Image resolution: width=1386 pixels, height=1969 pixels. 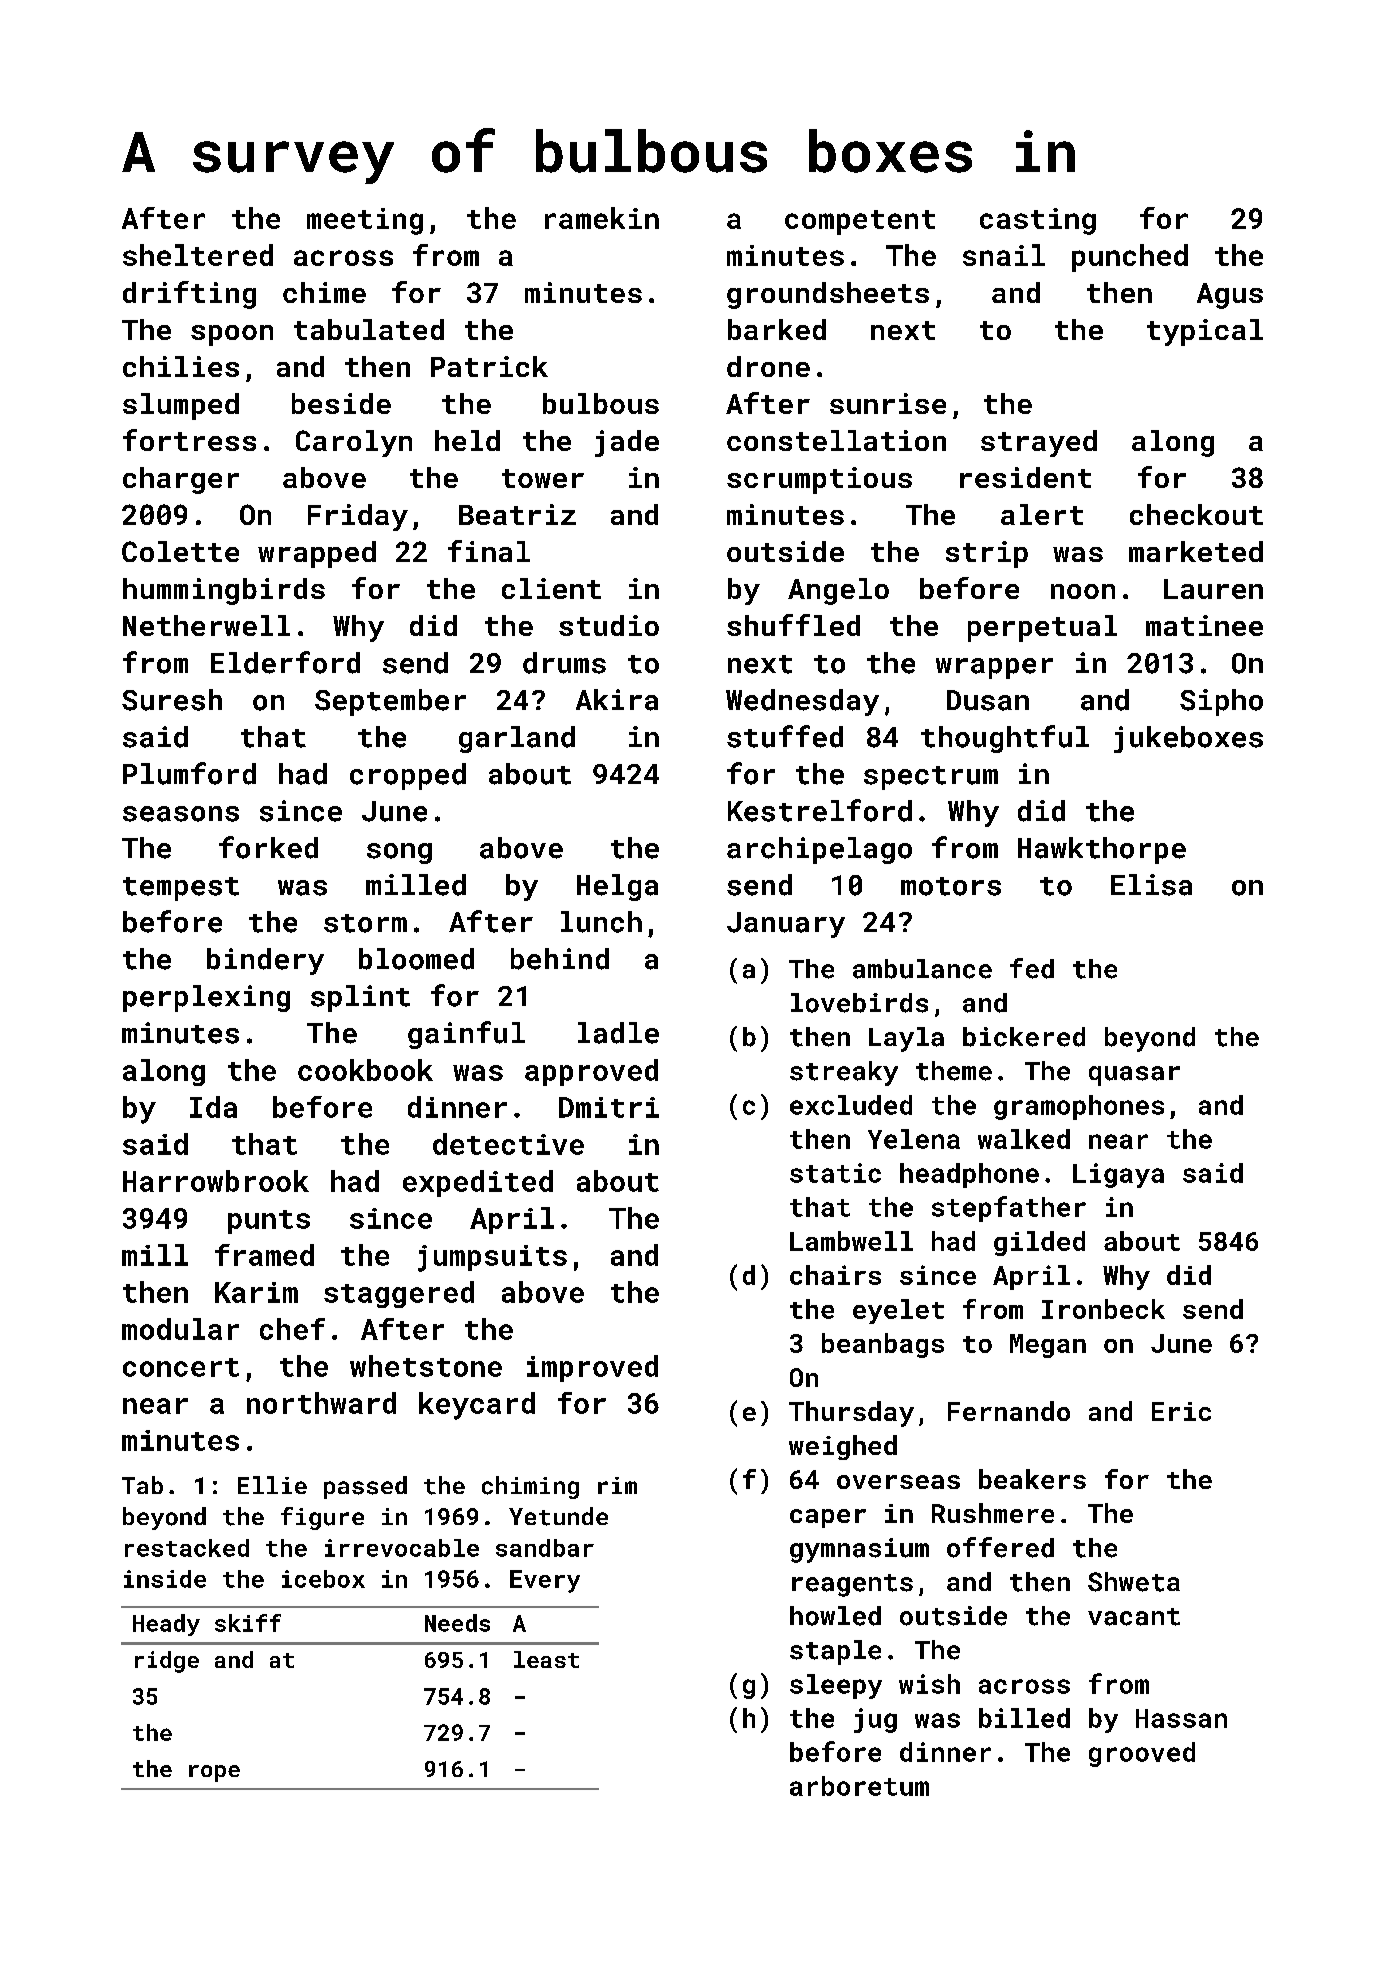 What do you see at coordinates (214, 1773) in the document?
I see `rope` at bounding box center [214, 1773].
